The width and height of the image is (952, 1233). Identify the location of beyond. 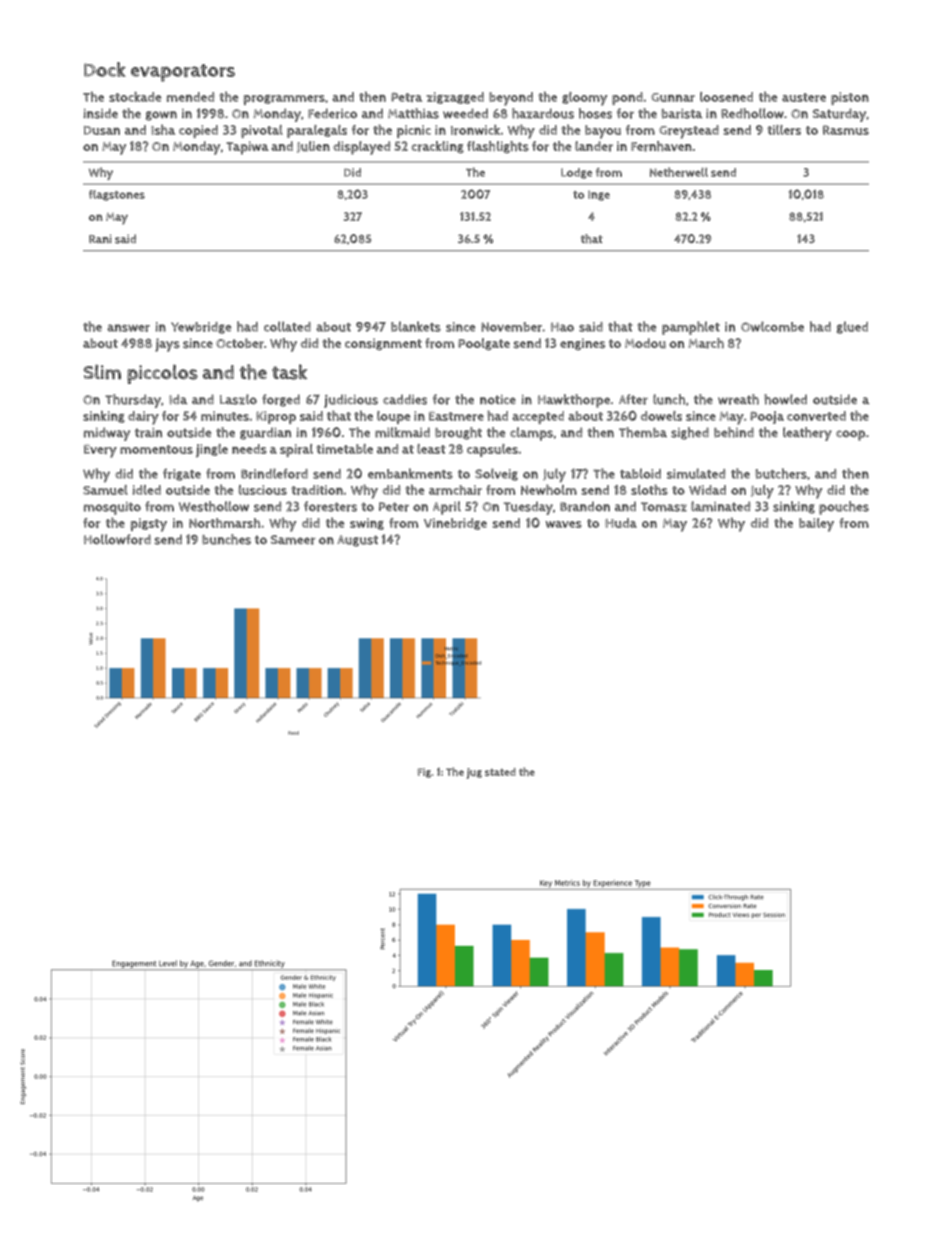
(511, 99).
